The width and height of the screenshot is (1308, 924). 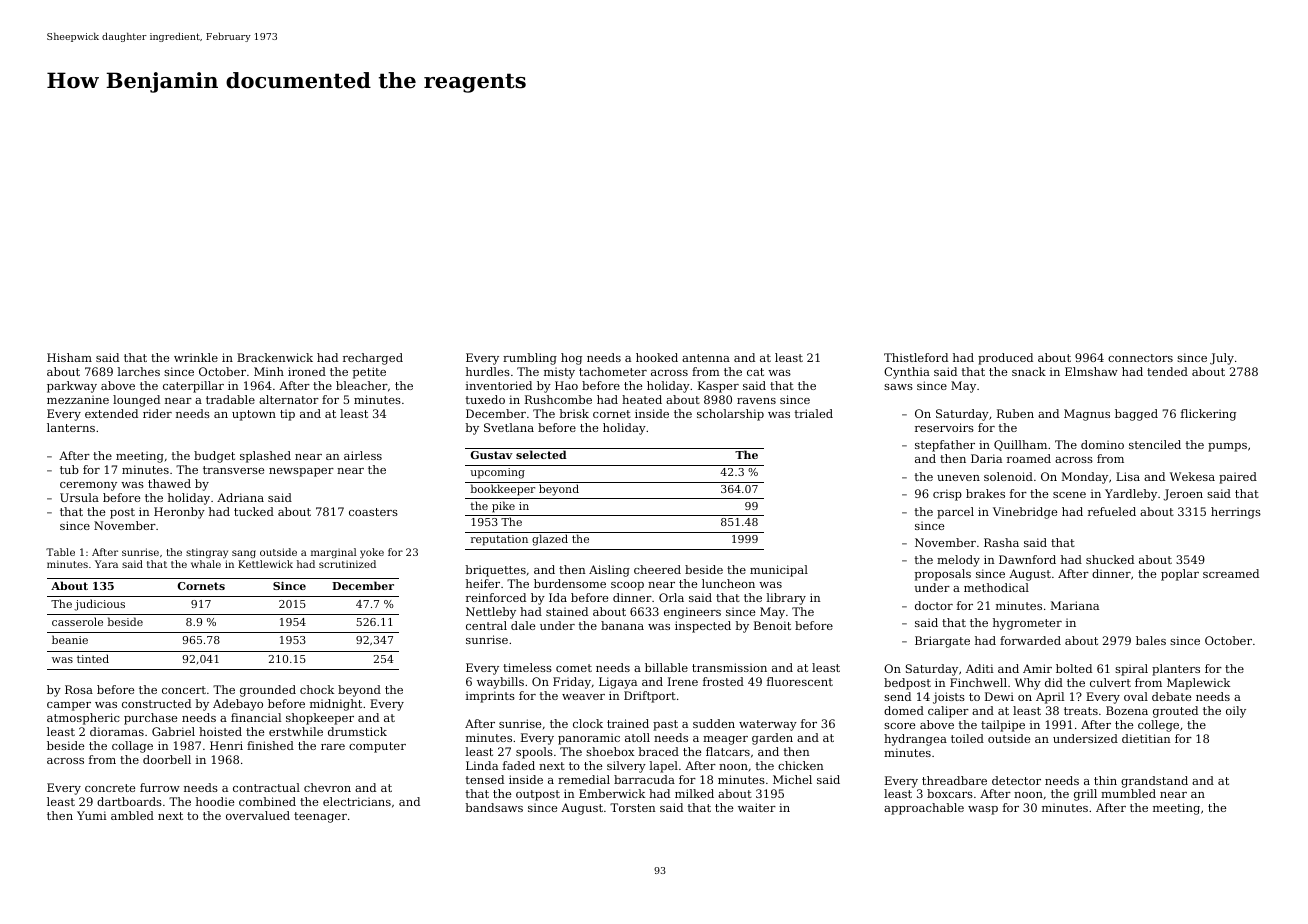 I want to click on Table, so click(x=60, y=552).
